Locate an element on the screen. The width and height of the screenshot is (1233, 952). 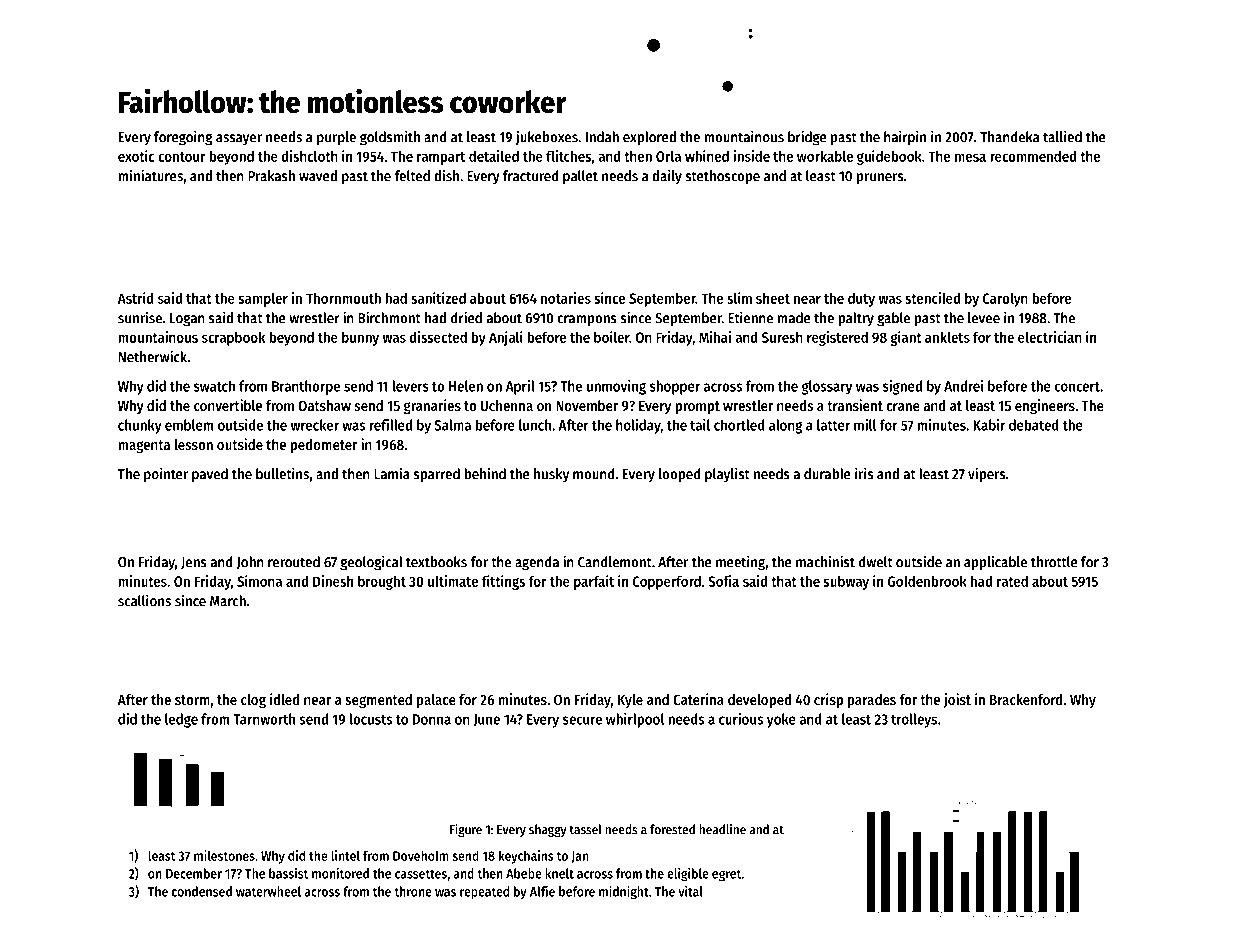
debated is located at coordinates (1034, 425).
